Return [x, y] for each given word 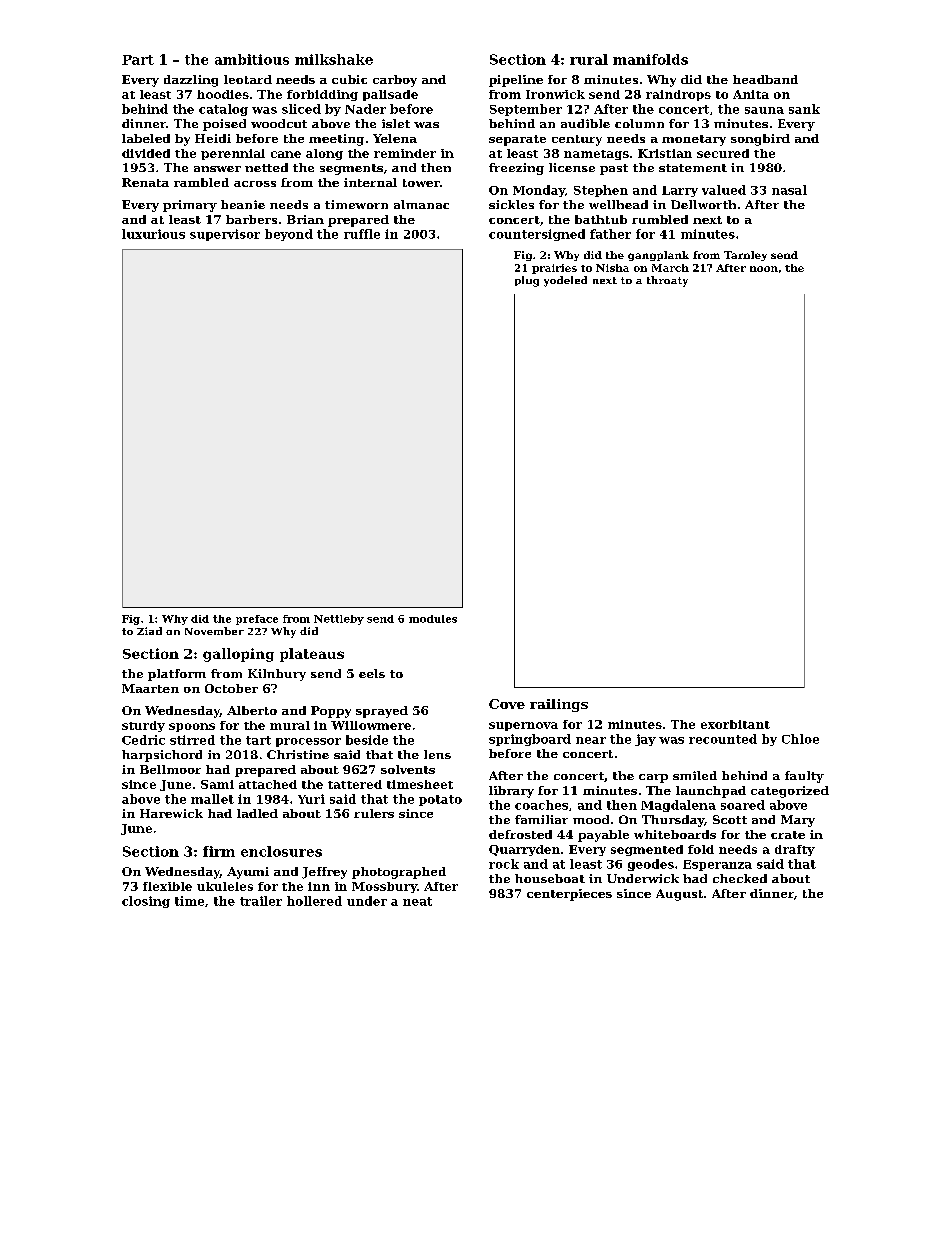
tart [258, 740]
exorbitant [735, 724]
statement [693, 168]
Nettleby [339, 620]
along [324, 154]
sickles [511, 204]
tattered [355, 784]
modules [433, 619]
